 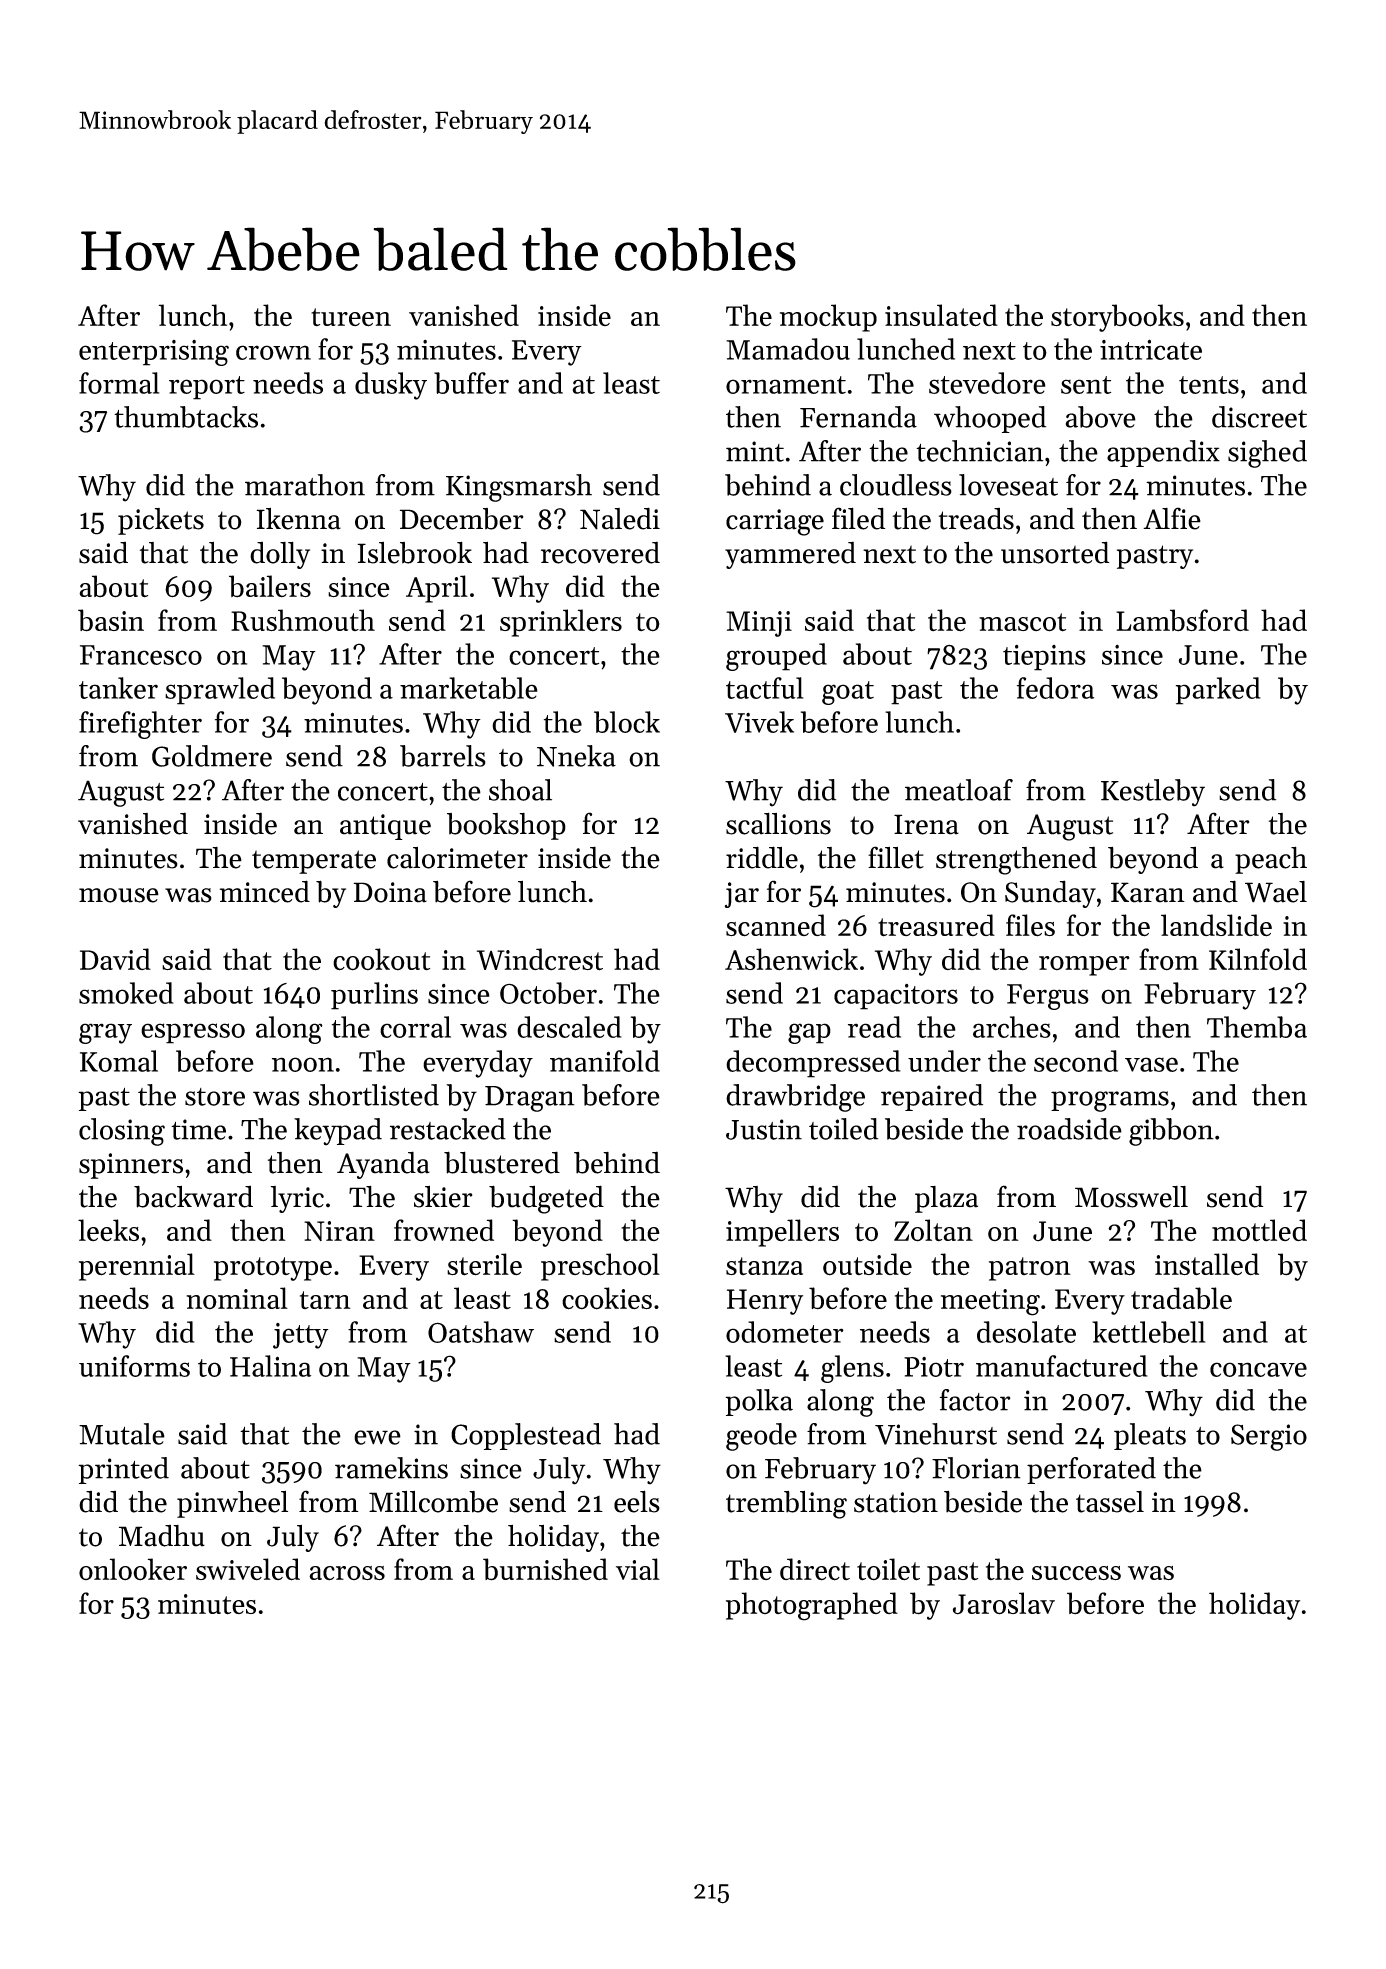 What do you see at coordinates (193, 1033) in the screenshot?
I see `espresso` at bounding box center [193, 1033].
